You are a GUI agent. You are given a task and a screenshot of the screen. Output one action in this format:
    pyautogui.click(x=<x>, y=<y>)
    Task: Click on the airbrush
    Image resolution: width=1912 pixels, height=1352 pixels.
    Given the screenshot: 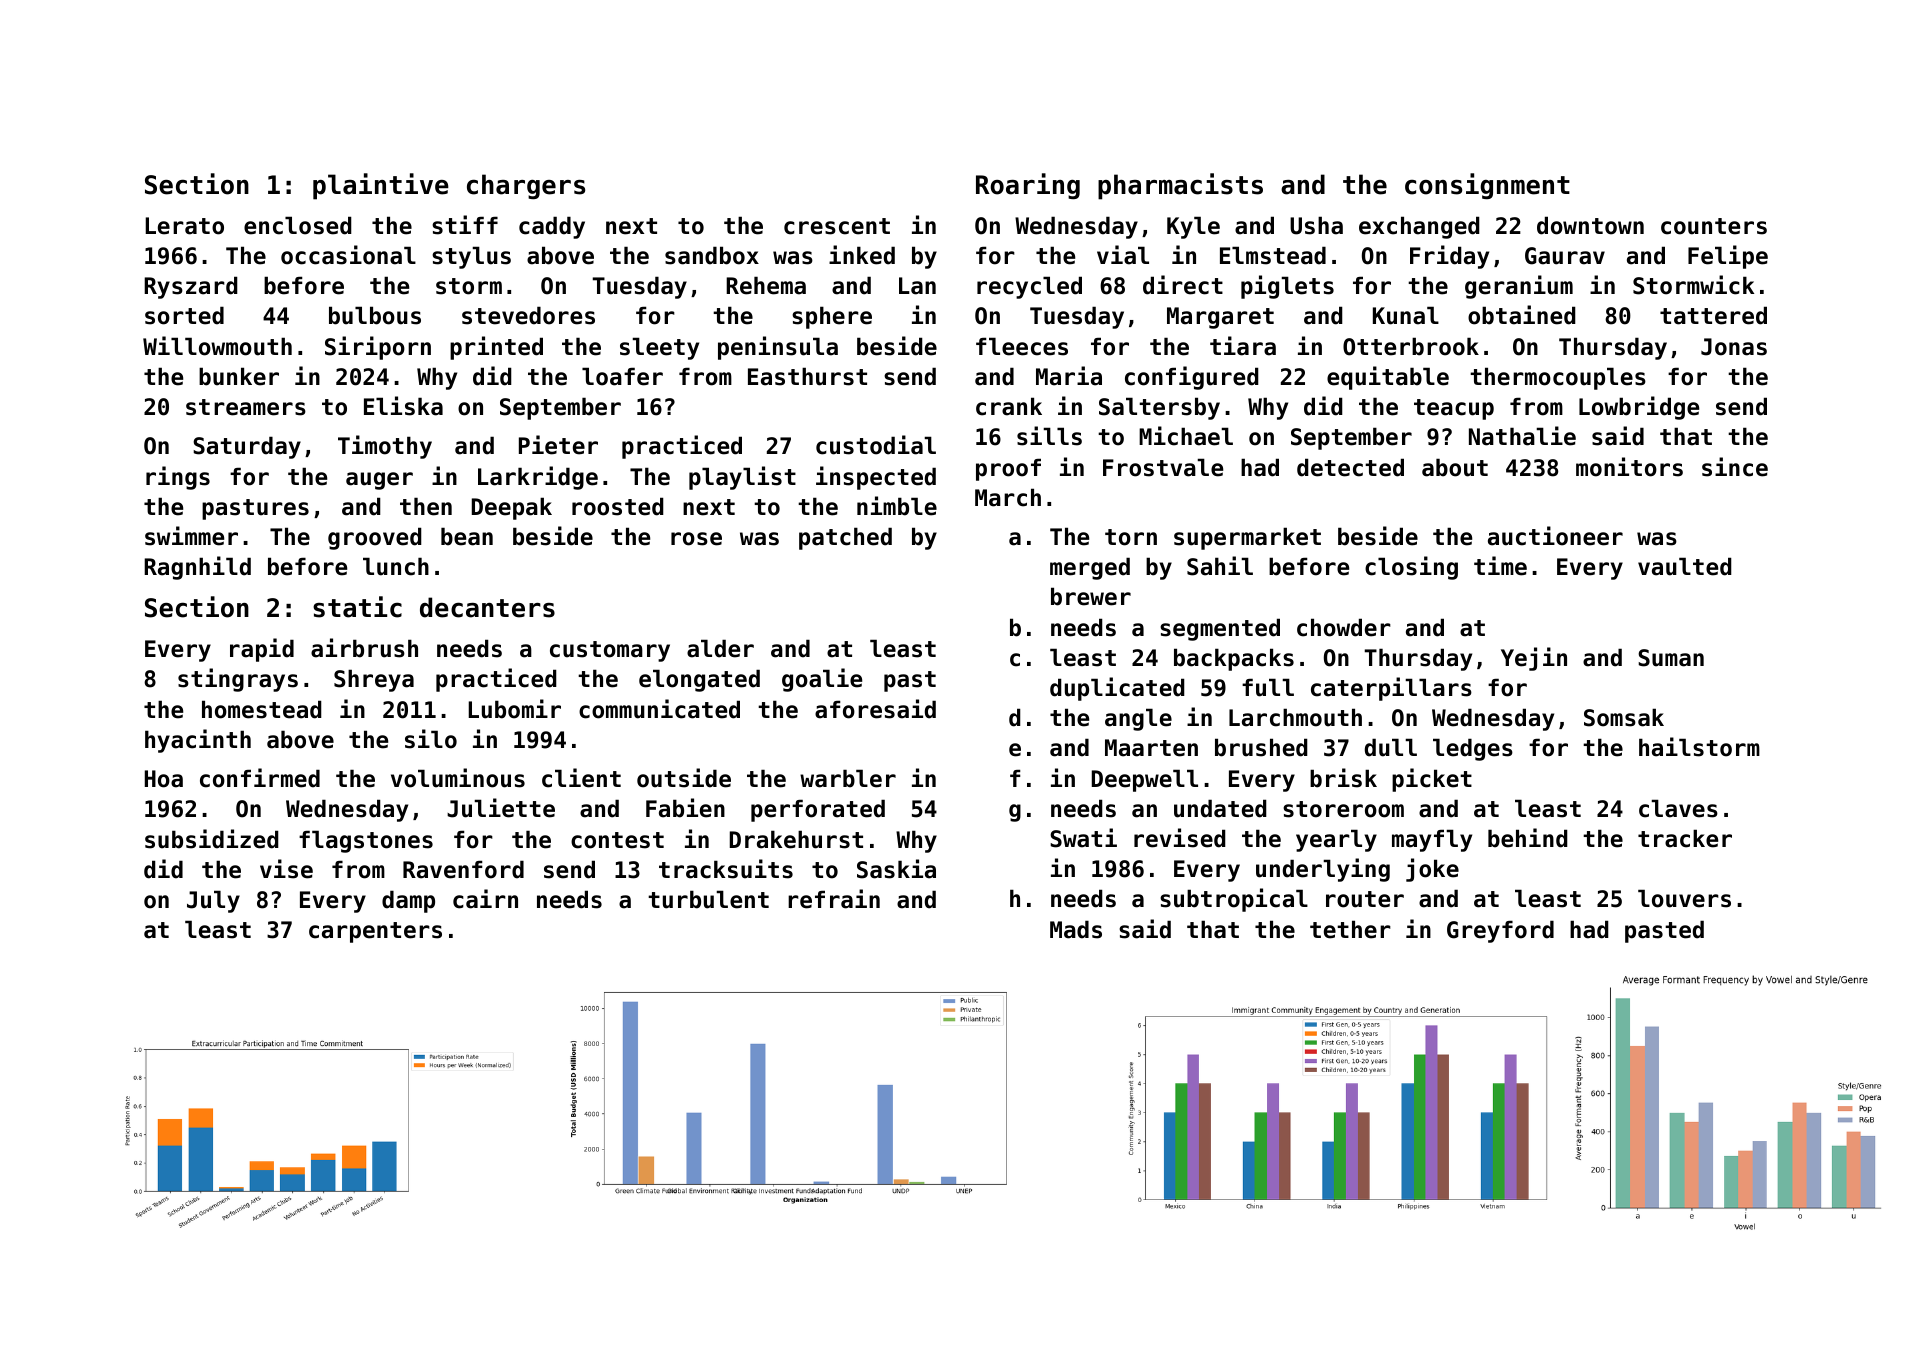 What is the action you would take?
    pyautogui.click(x=364, y=648)
